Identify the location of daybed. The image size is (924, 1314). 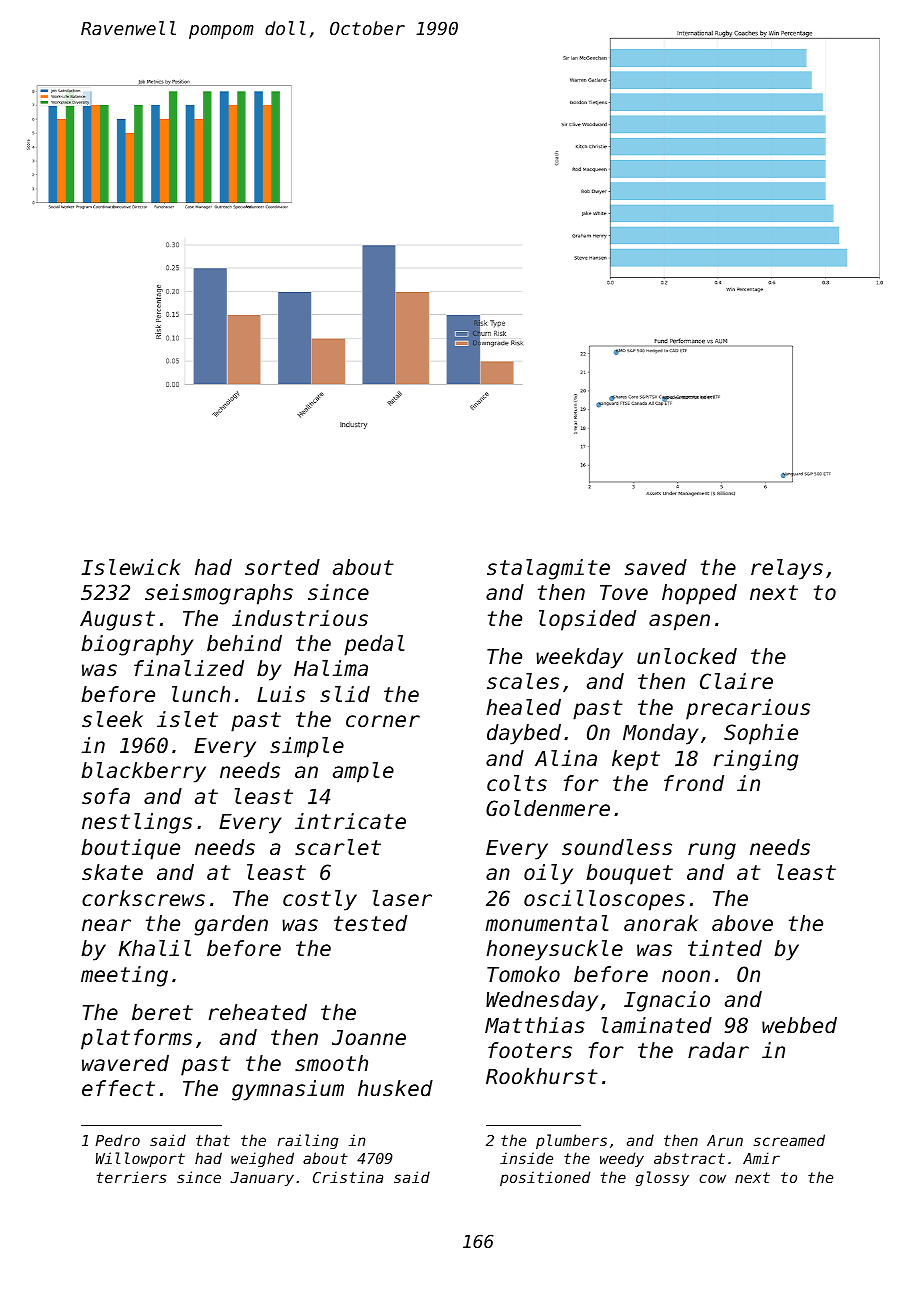
(524, 734).
